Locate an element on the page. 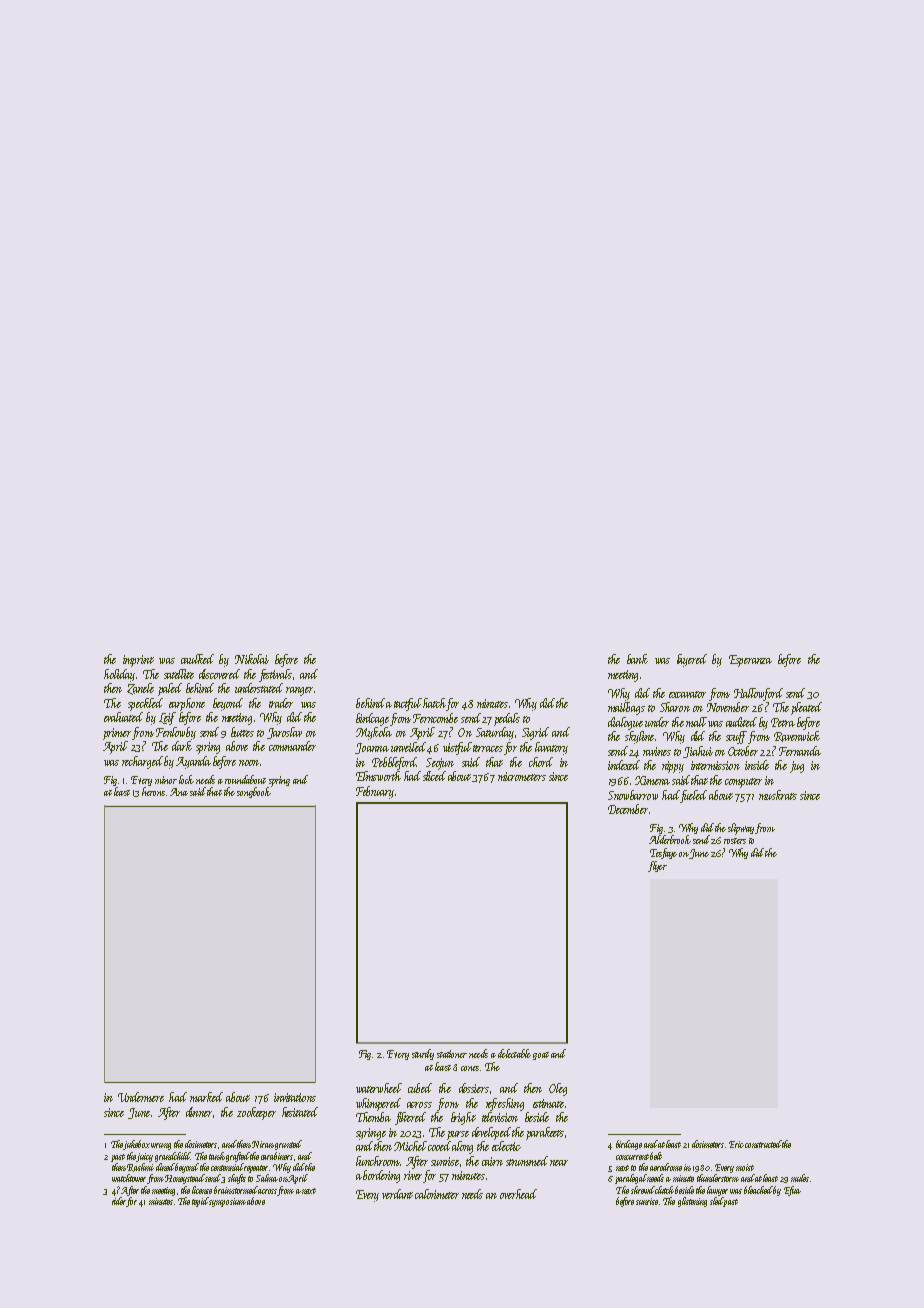 Image resolution: width=924 pixels, height=1308 pixels. imprint is located at coordinates (138, 661).
